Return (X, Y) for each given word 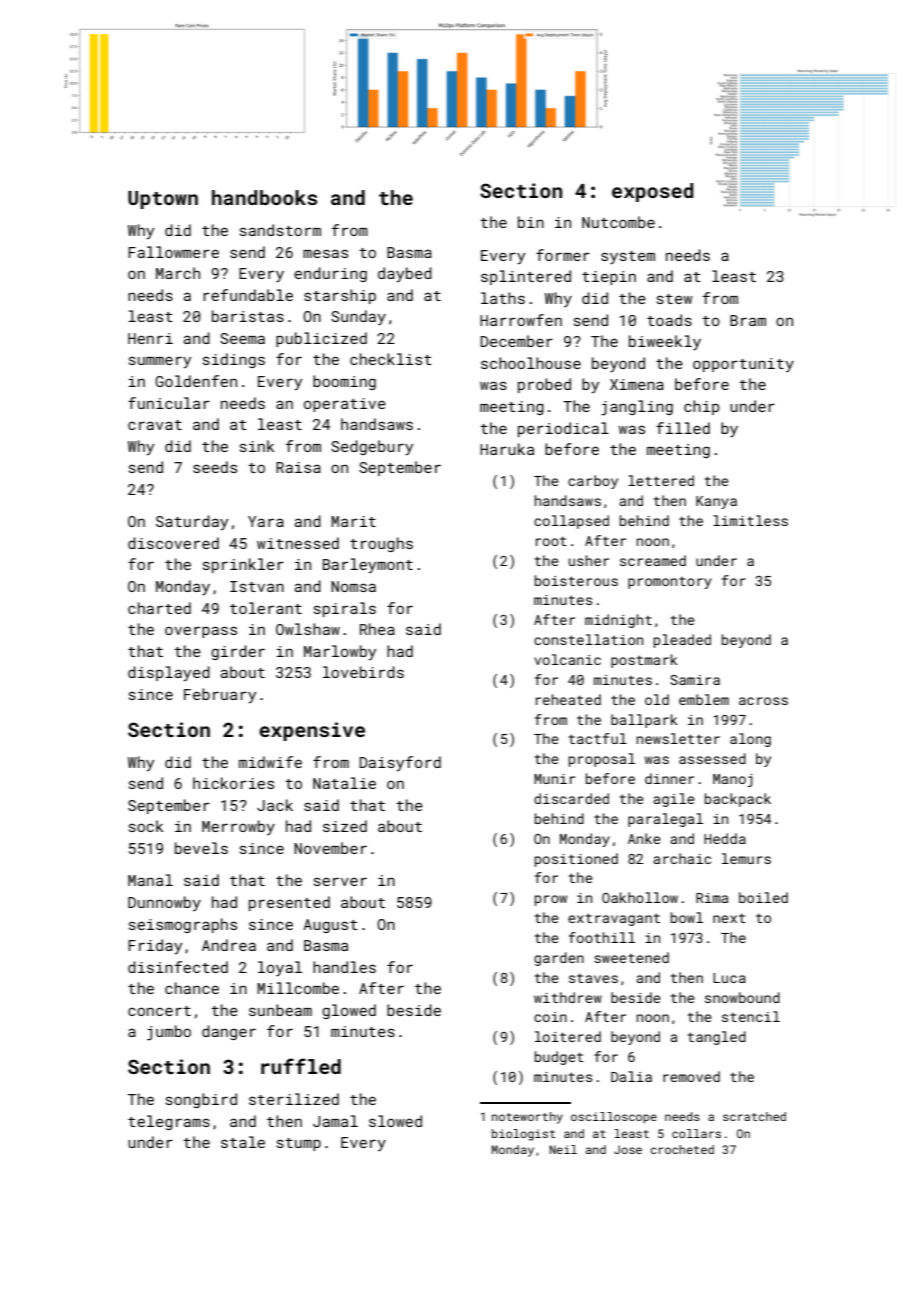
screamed (653, 560)
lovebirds (363, 672)
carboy (593, 482)
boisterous (576, 580)
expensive (312, 731)
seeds (215, 467)
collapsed (571, 522)
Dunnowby (164, 903)
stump (299, 1144)
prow (551, 900)
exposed (653, 192)
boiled (763, 897)
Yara (266, 521)
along (750, 740)
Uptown (163, 200)
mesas (325, 253)
